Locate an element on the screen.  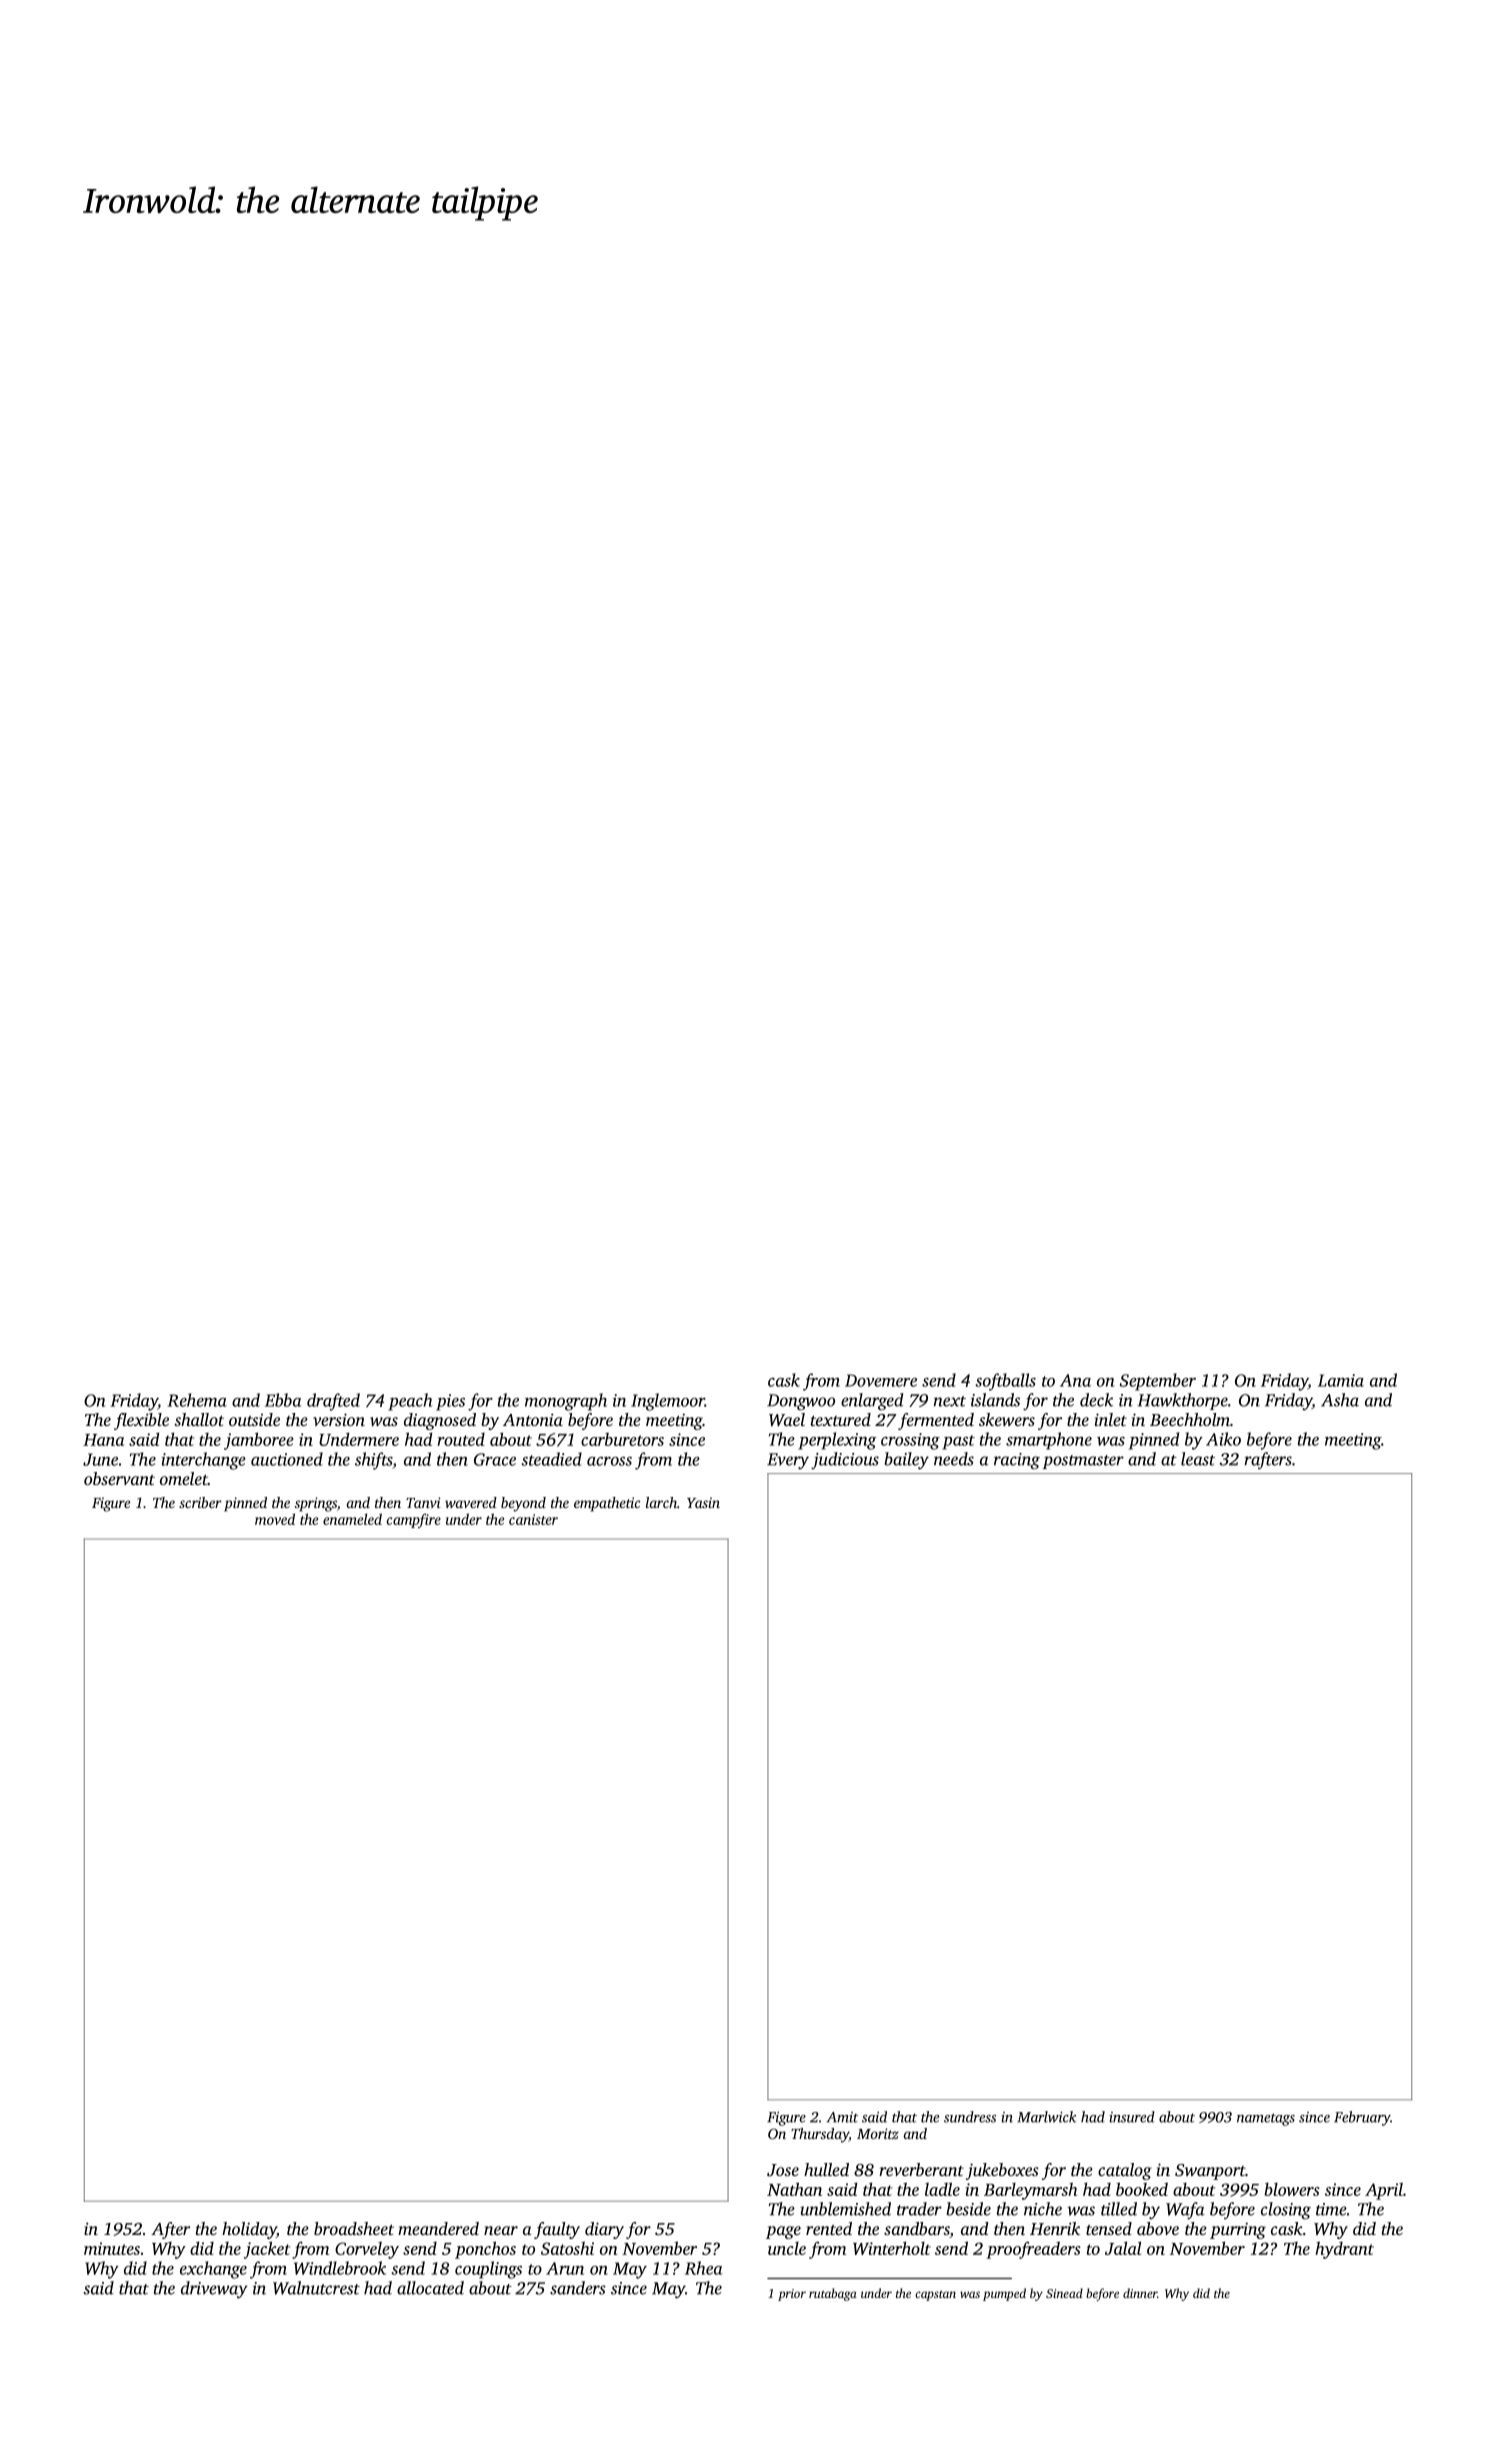
minutes is located at coordinates (112, 2248).
